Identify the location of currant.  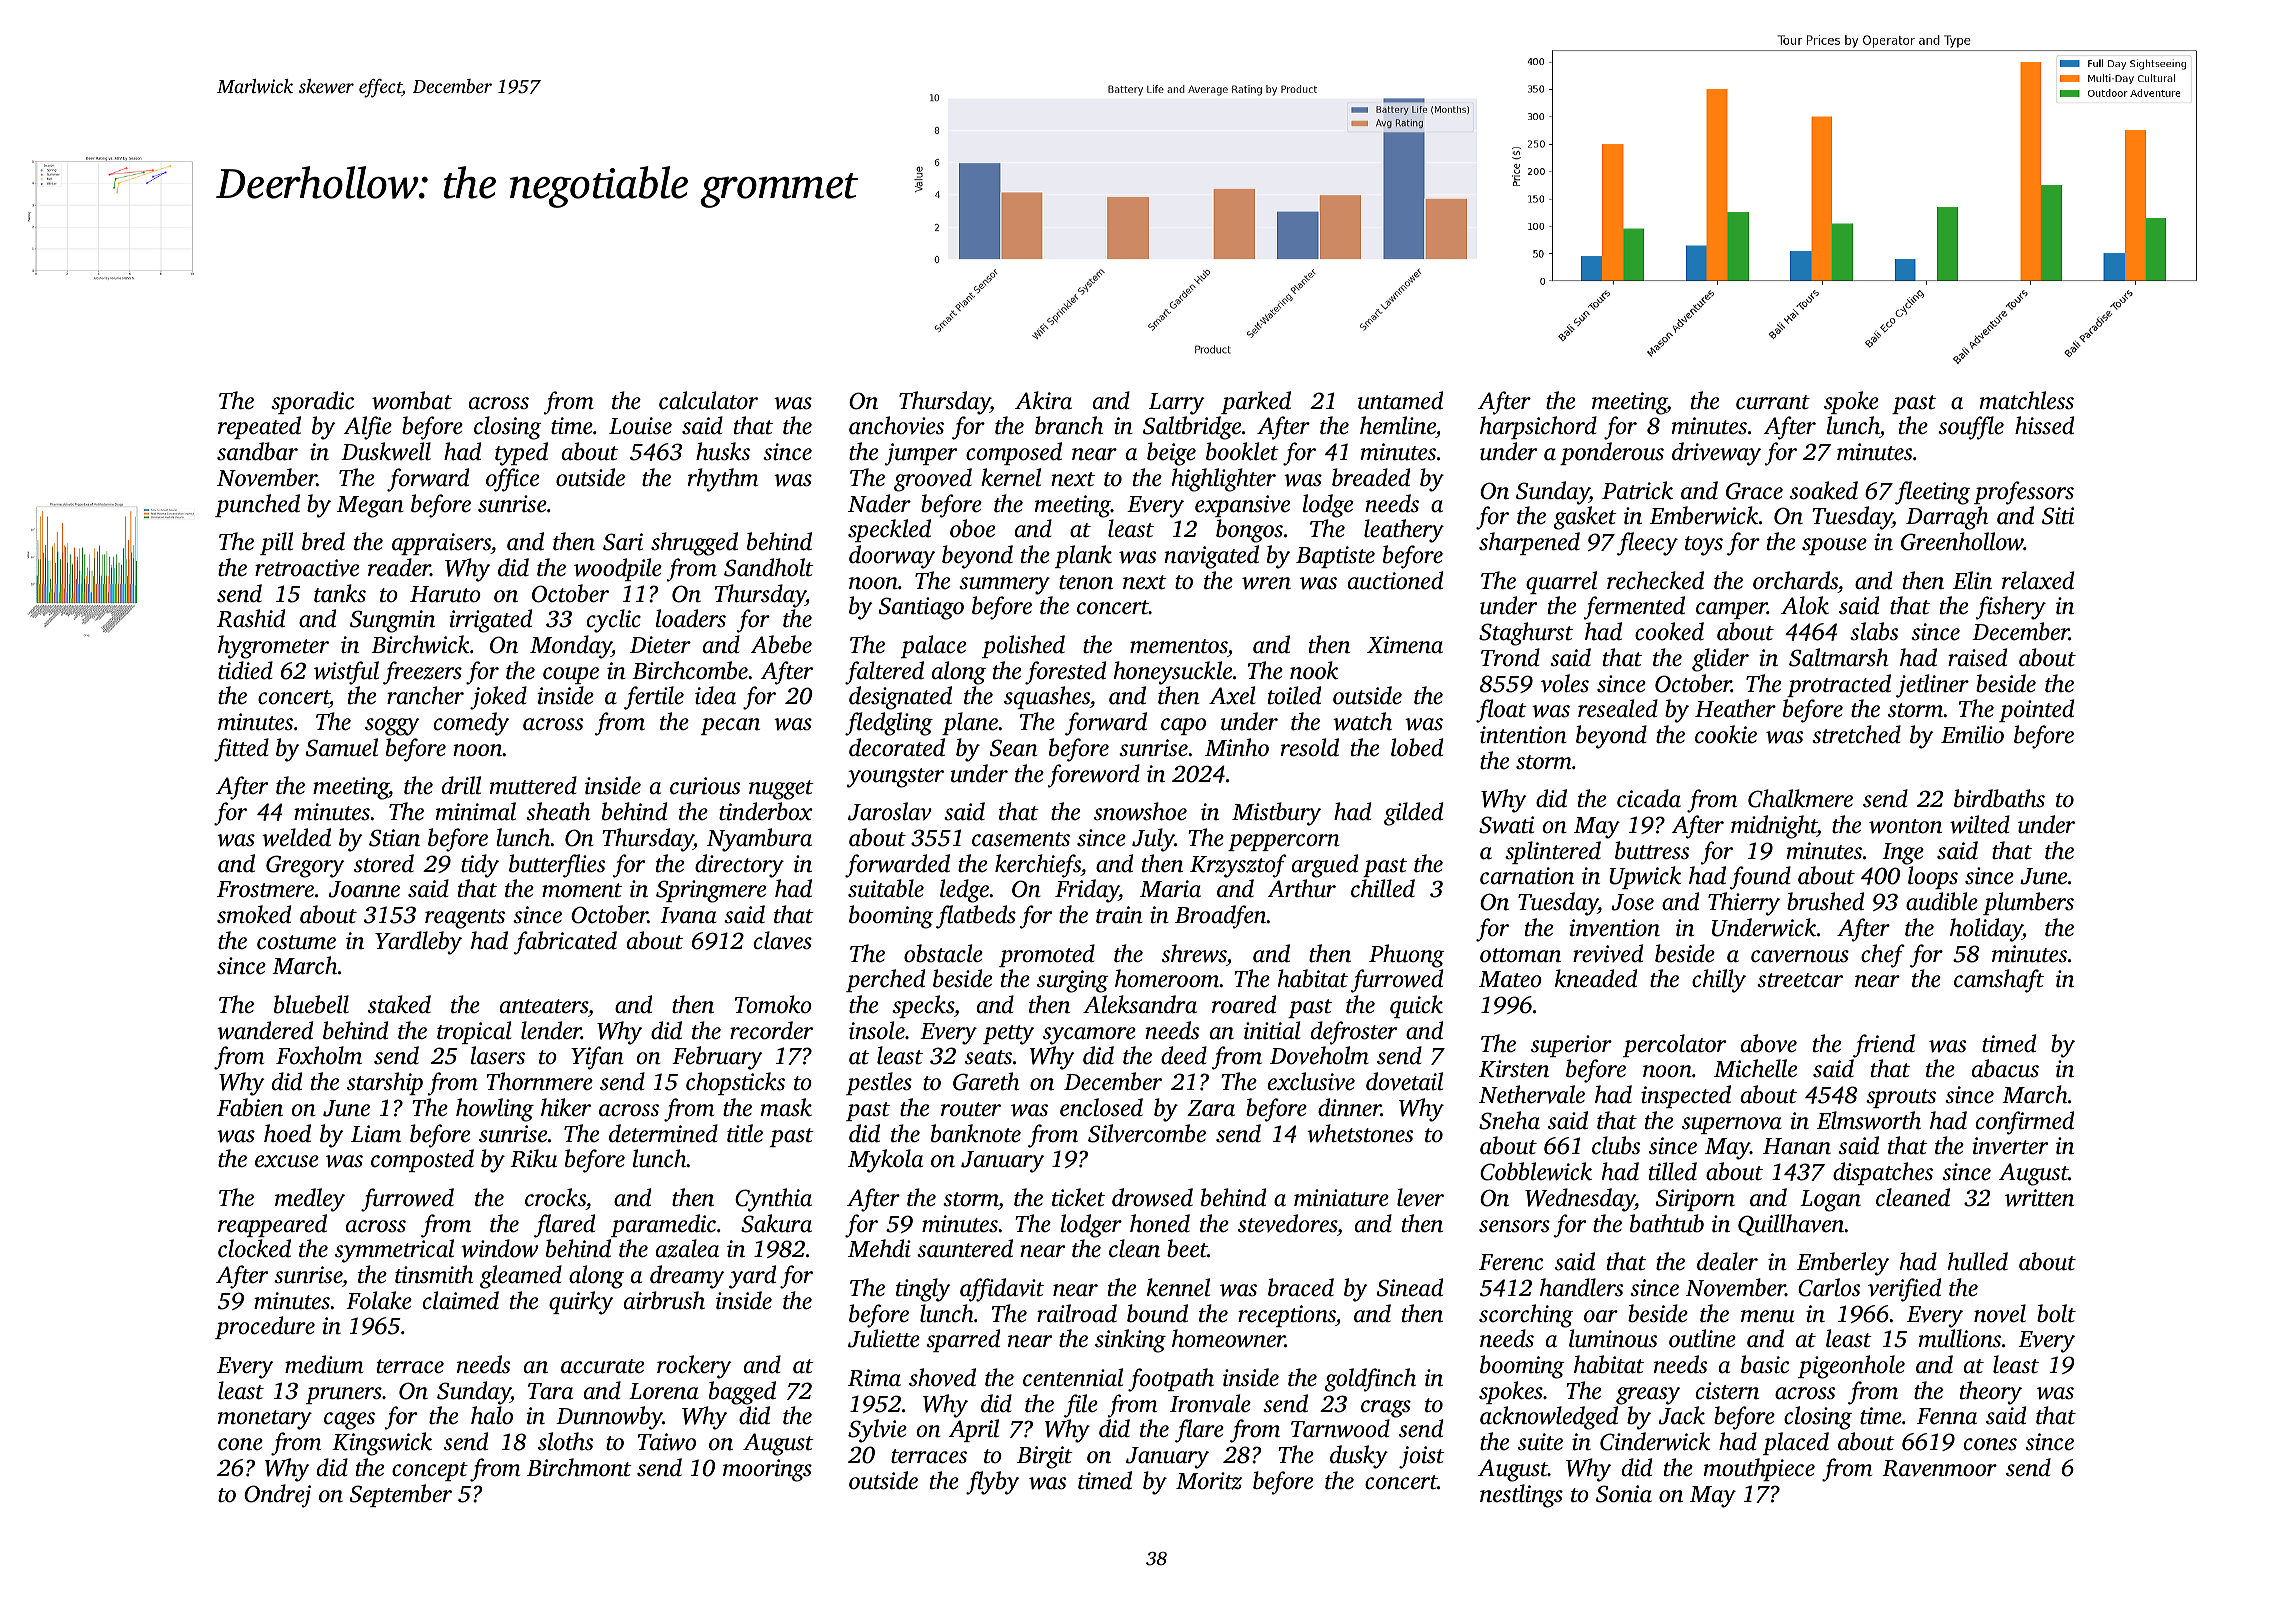
(1773, 402).
